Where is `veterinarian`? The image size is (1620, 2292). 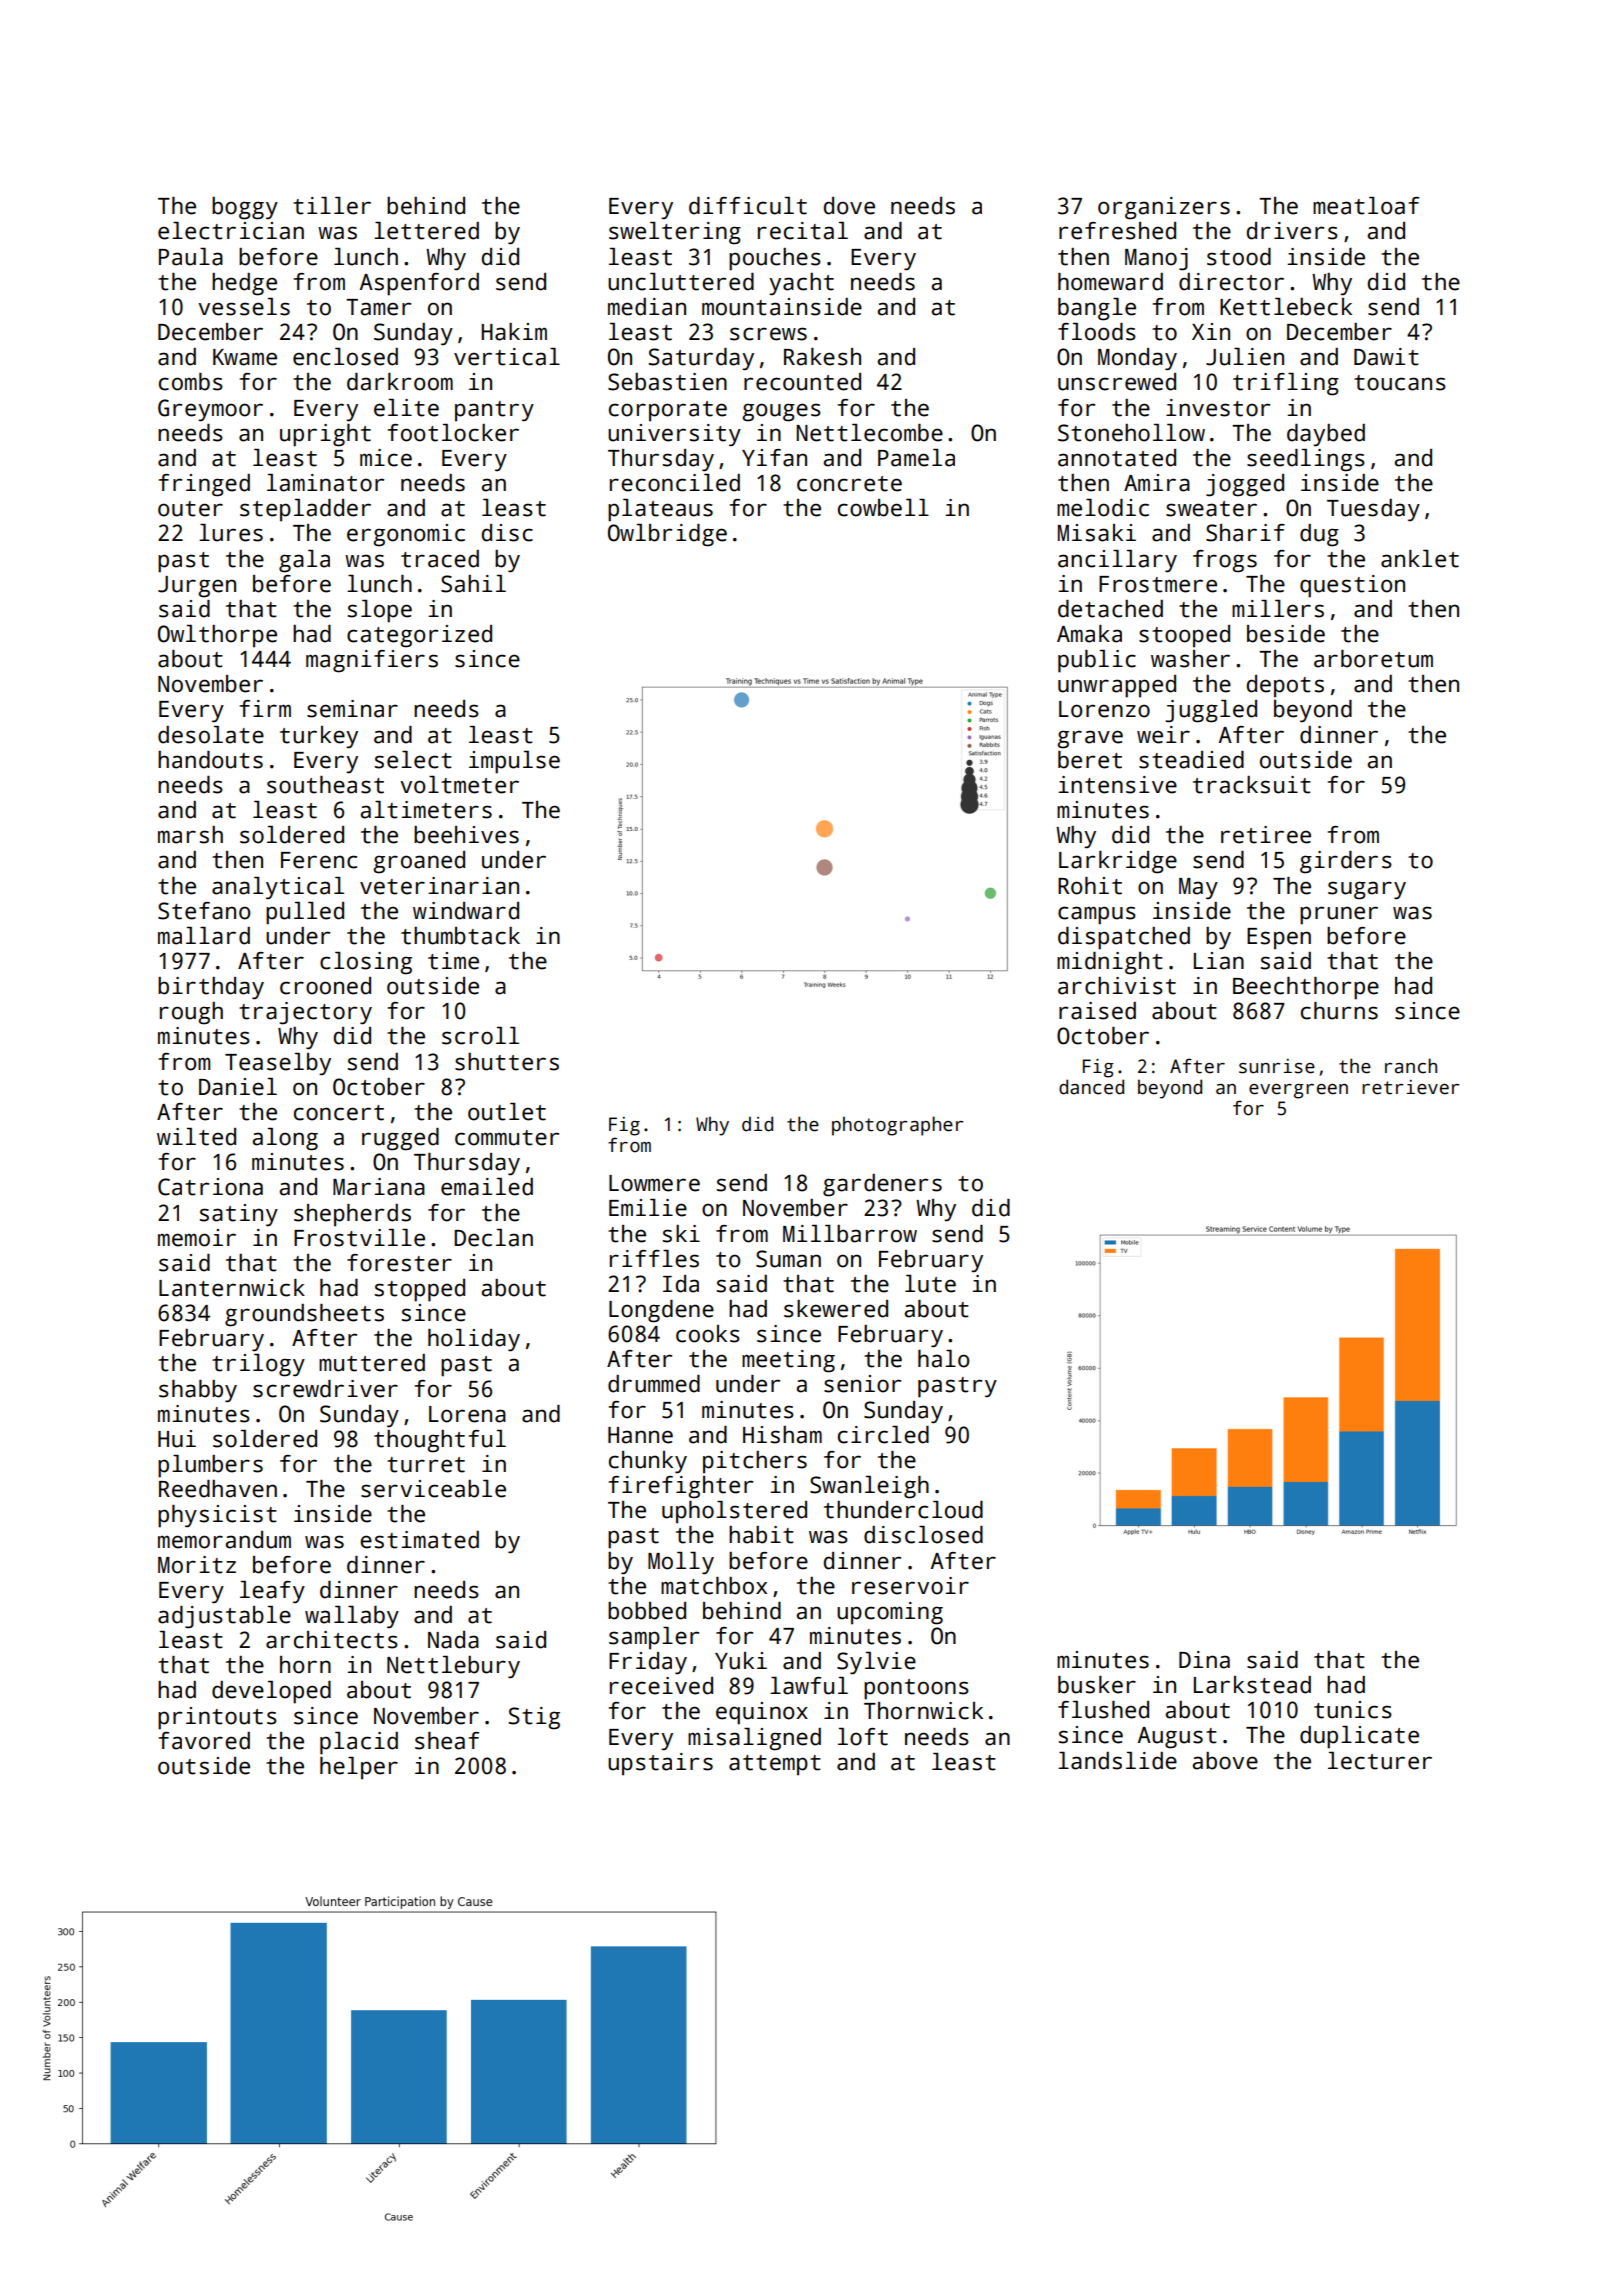 veterinarian is located at coordinates (439, 886).
